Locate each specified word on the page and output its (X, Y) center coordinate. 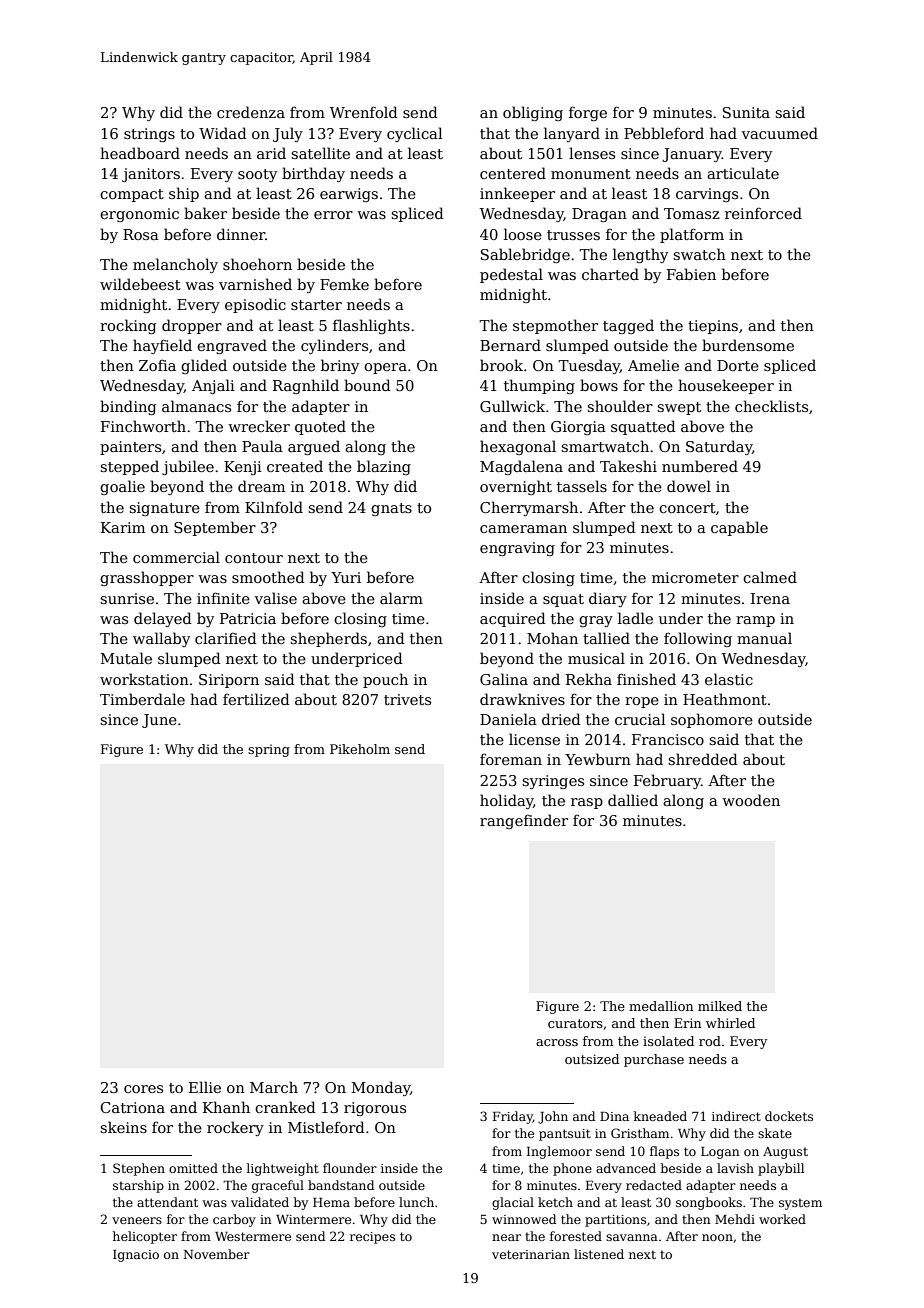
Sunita (746, 112)
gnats (391, 509)
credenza (251, 112)
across (557, 1042)
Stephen (139, 1169)
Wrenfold (364, 112)
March (274, 1087)
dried (561, 719)
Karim (123, 527)
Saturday (719, 447)
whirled (730, 1023)
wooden (751, 800)
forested (576, 1236)
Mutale (126, 658)
